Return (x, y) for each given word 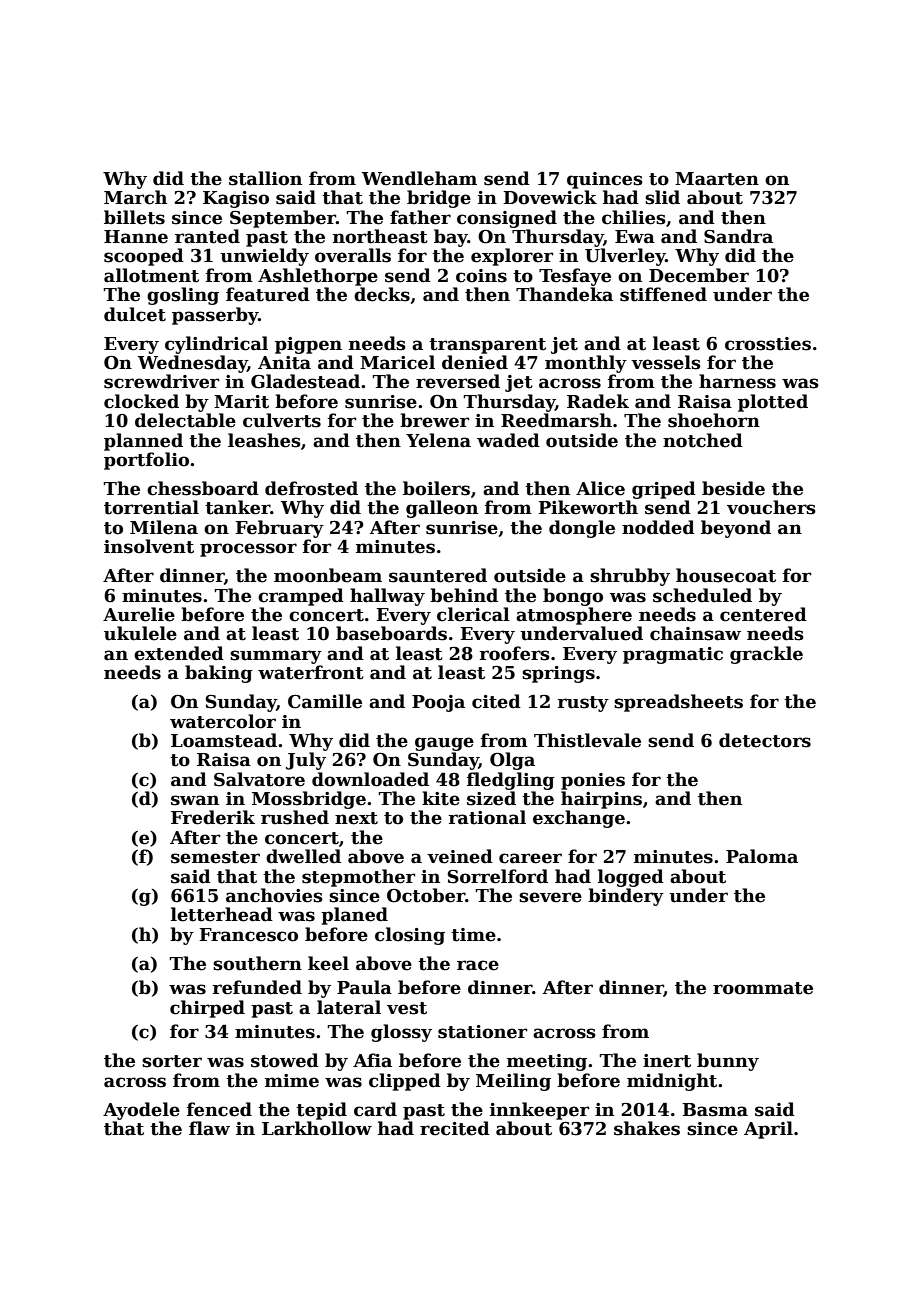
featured (268, 294)
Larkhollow (317, 1128)
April (768, 1130)
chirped (207, 1009)
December (699, 275)
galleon (442, 509)
